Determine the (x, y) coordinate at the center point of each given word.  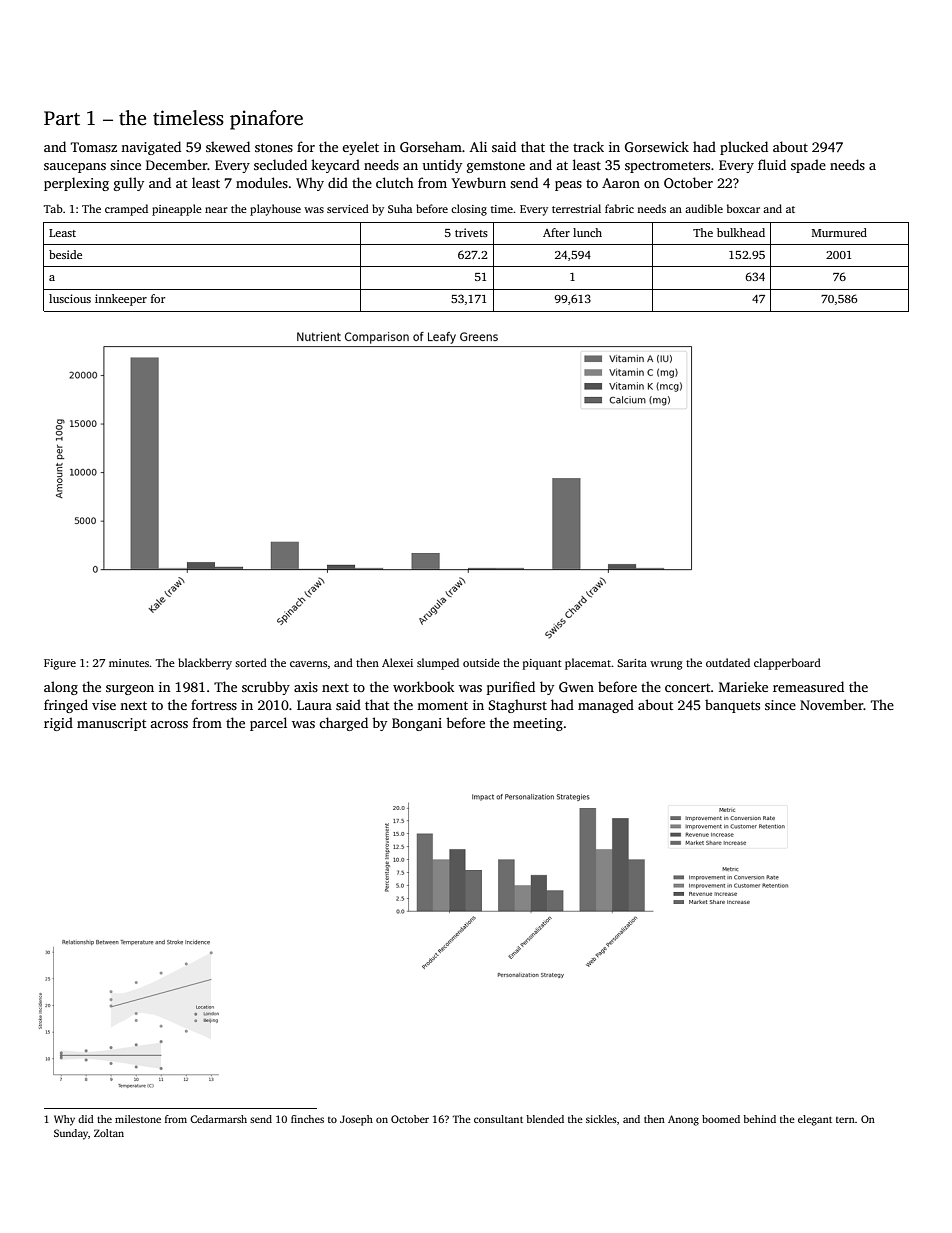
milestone (138, 1119)
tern (845, 1120)
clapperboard (787, 664)
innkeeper (121, 300)
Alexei (397, 662)
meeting (538, 724)
